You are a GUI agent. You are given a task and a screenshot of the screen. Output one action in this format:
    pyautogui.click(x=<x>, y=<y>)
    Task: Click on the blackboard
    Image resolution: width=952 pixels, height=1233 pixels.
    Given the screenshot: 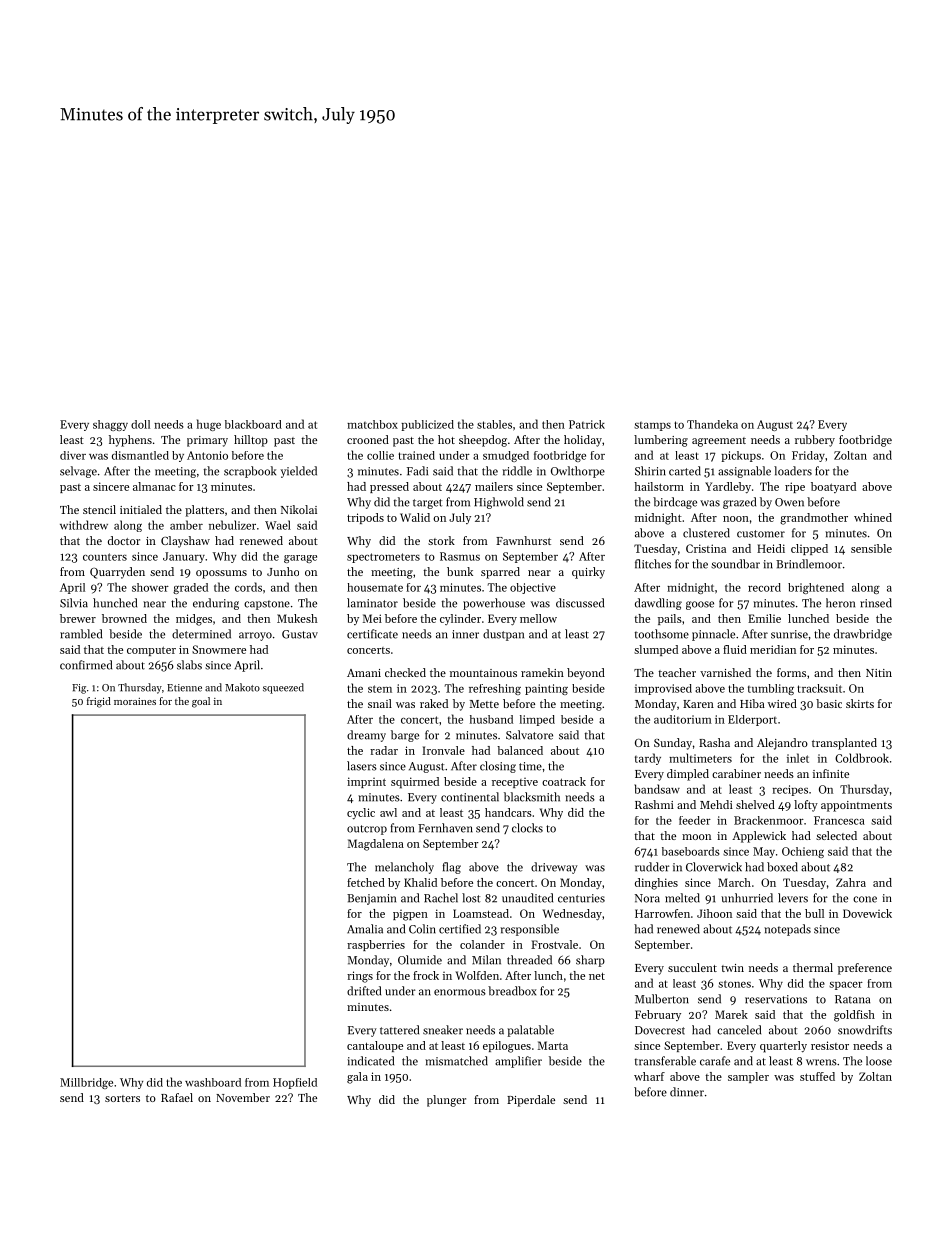 What is the action you would take?
    pyautogui.click(x=253, y=424)
